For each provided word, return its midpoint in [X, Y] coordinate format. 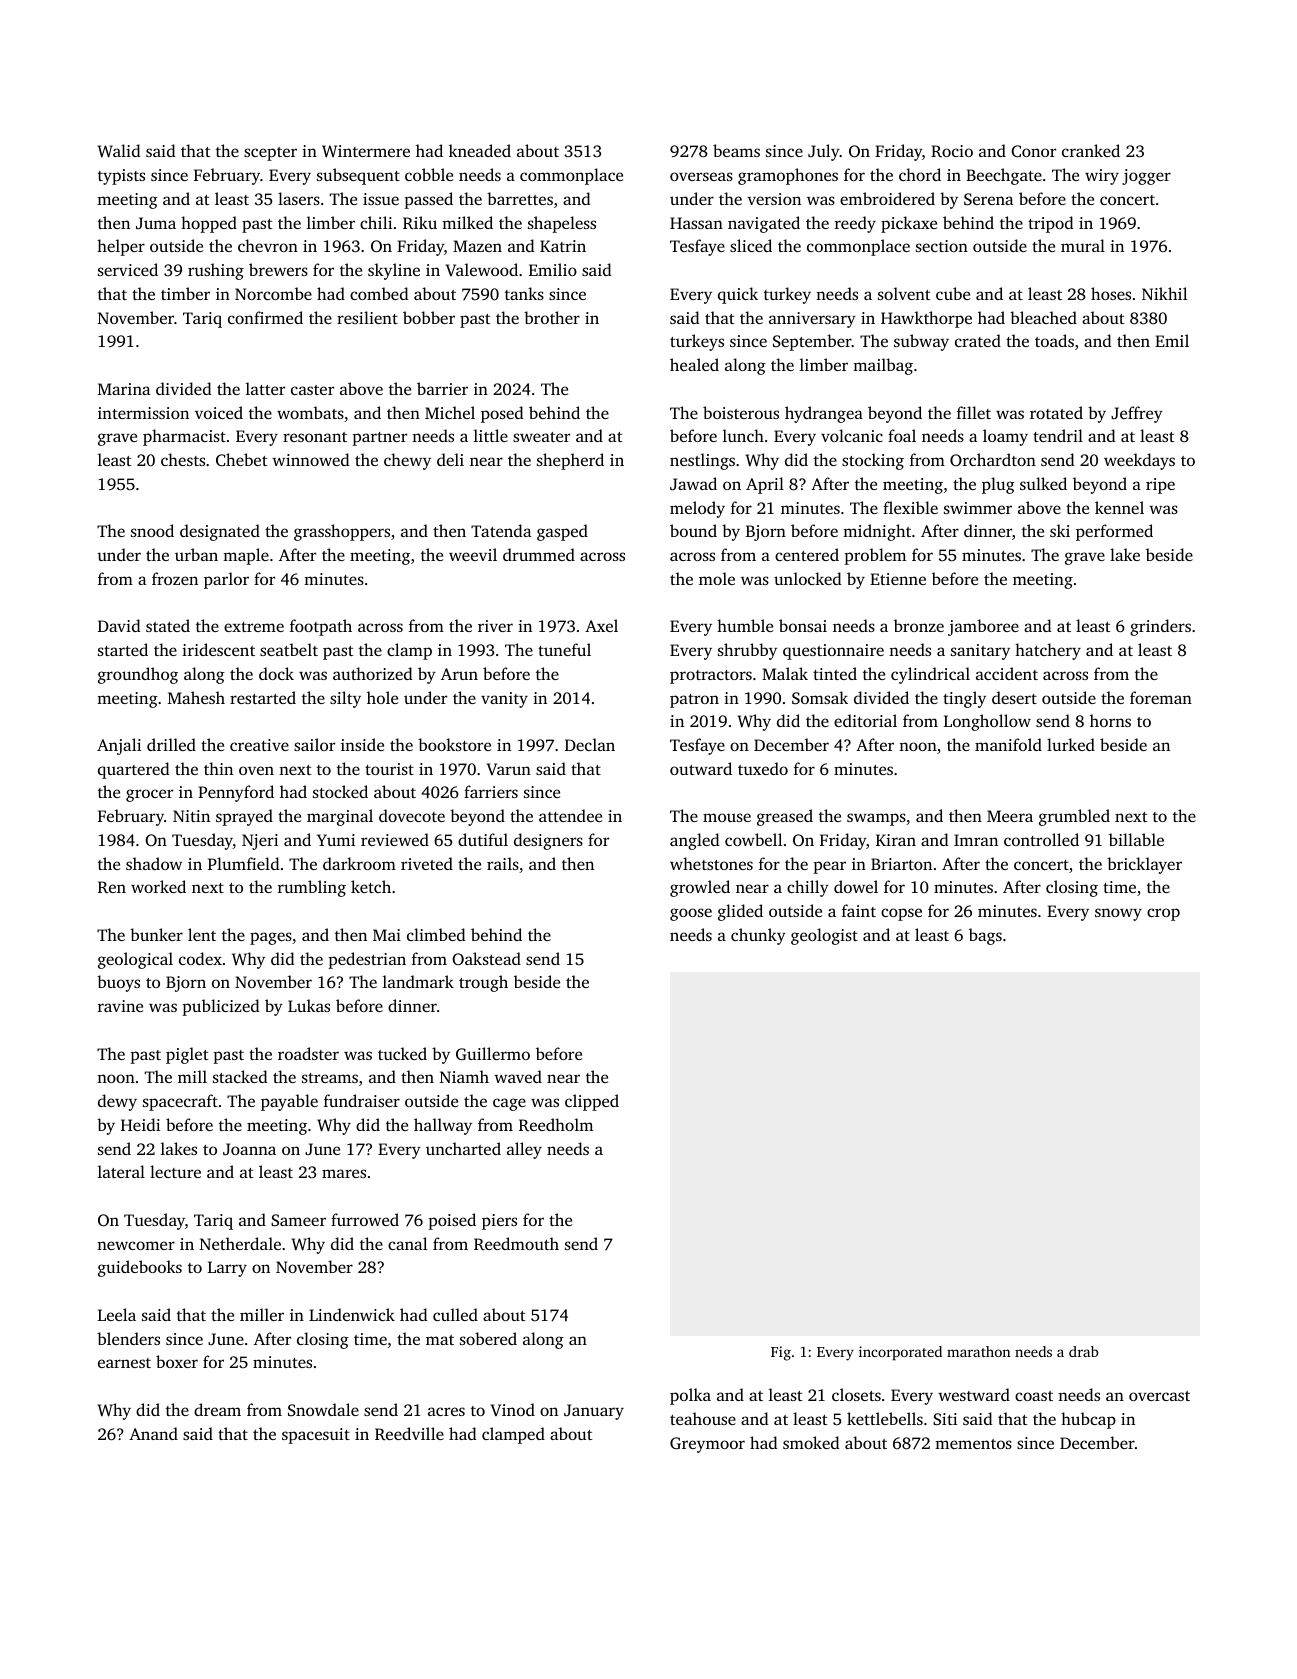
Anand [153, 1433]
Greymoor [707, 1445]
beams [736, 150]
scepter [270, 154]
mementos [973, 1444]
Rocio [952, 151]
